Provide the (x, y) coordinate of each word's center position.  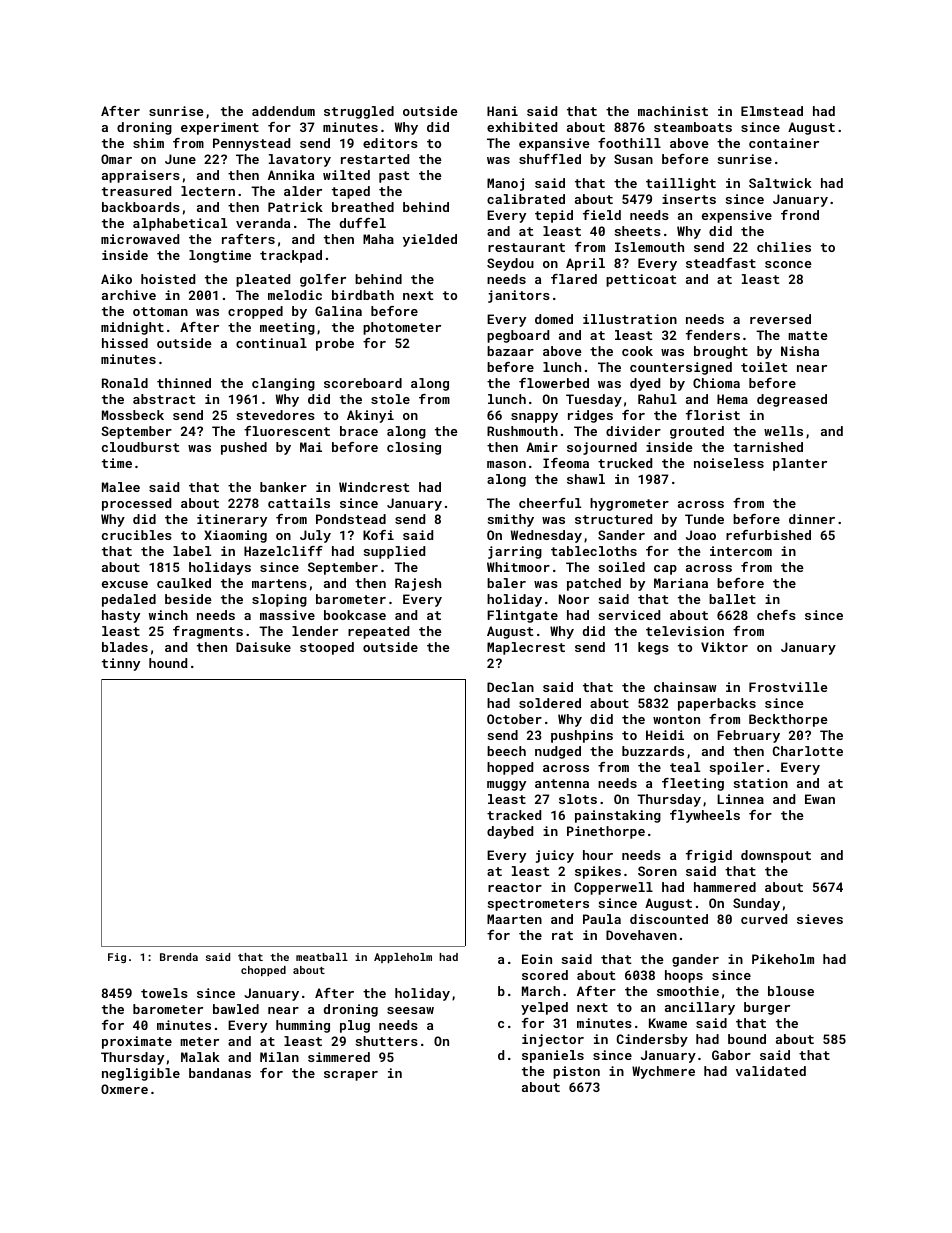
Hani (502, 111)
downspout (776, 856)
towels (164, 993)
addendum (283, 111)
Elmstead (772, 111)
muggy (506, 786)
